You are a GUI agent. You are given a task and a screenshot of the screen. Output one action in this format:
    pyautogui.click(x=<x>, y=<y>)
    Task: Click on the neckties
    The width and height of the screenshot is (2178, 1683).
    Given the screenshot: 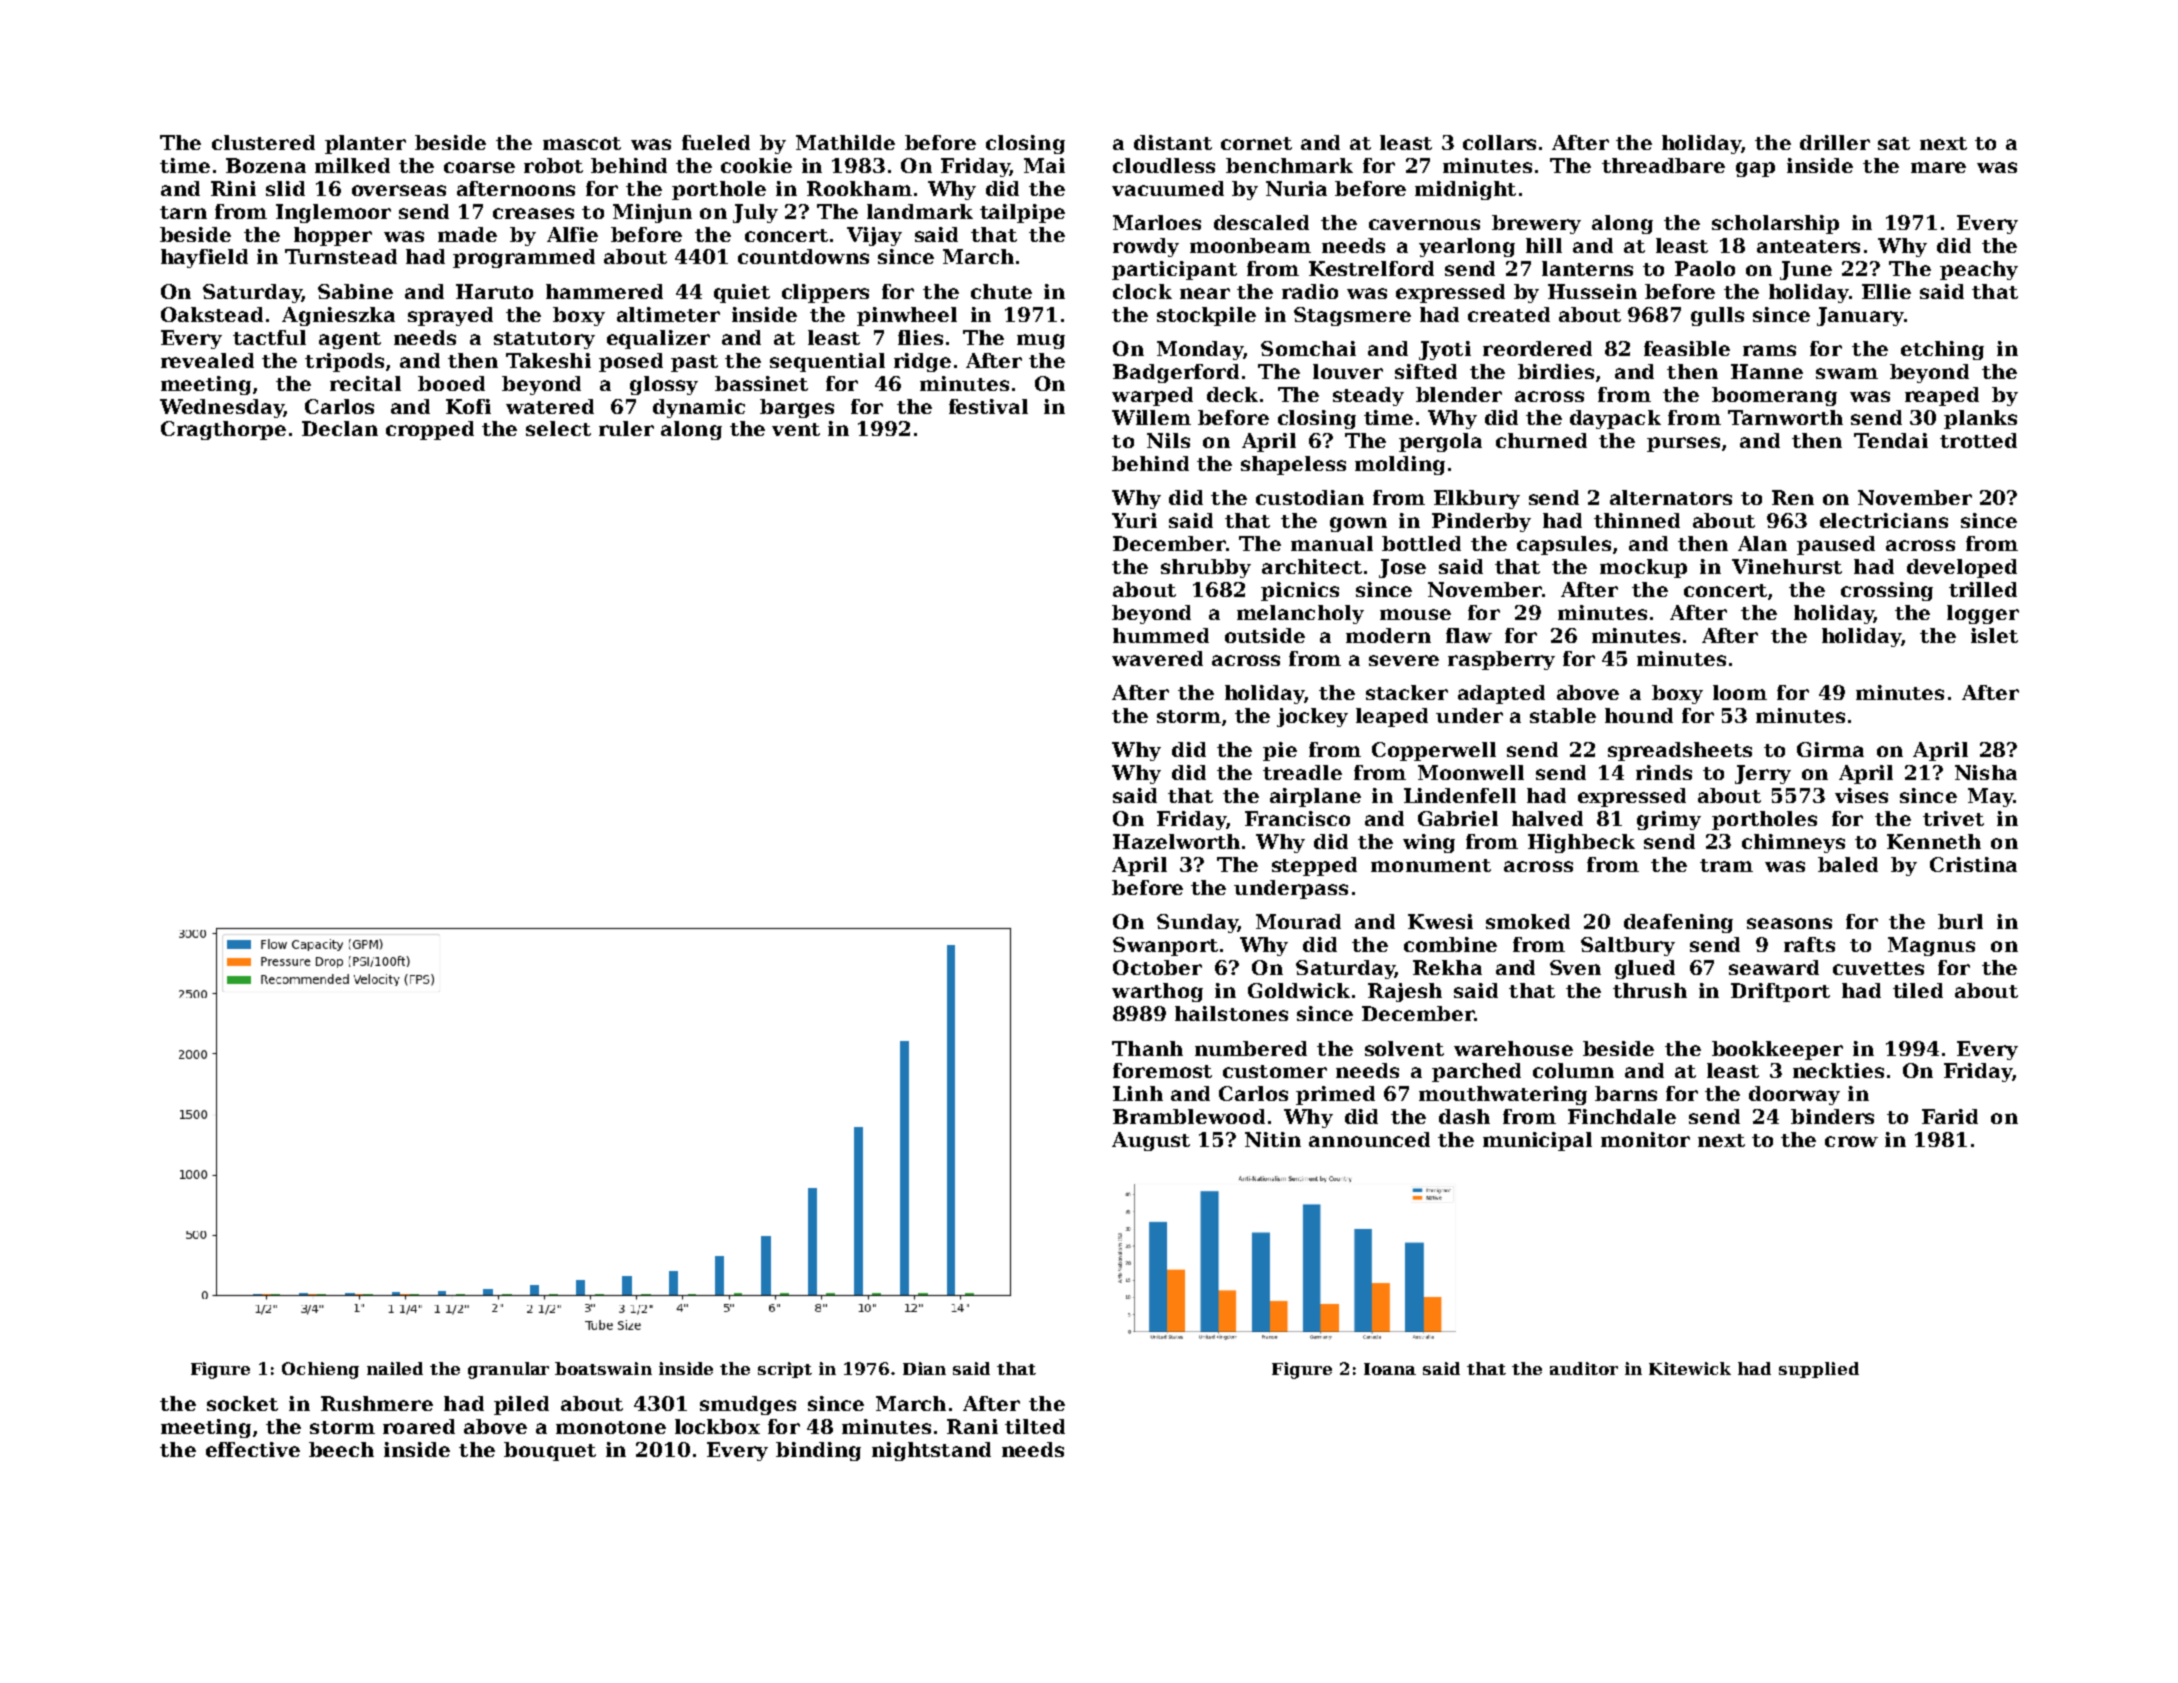 What is the action you would take?
    pyautogui.click(x=1838, y=1070)
